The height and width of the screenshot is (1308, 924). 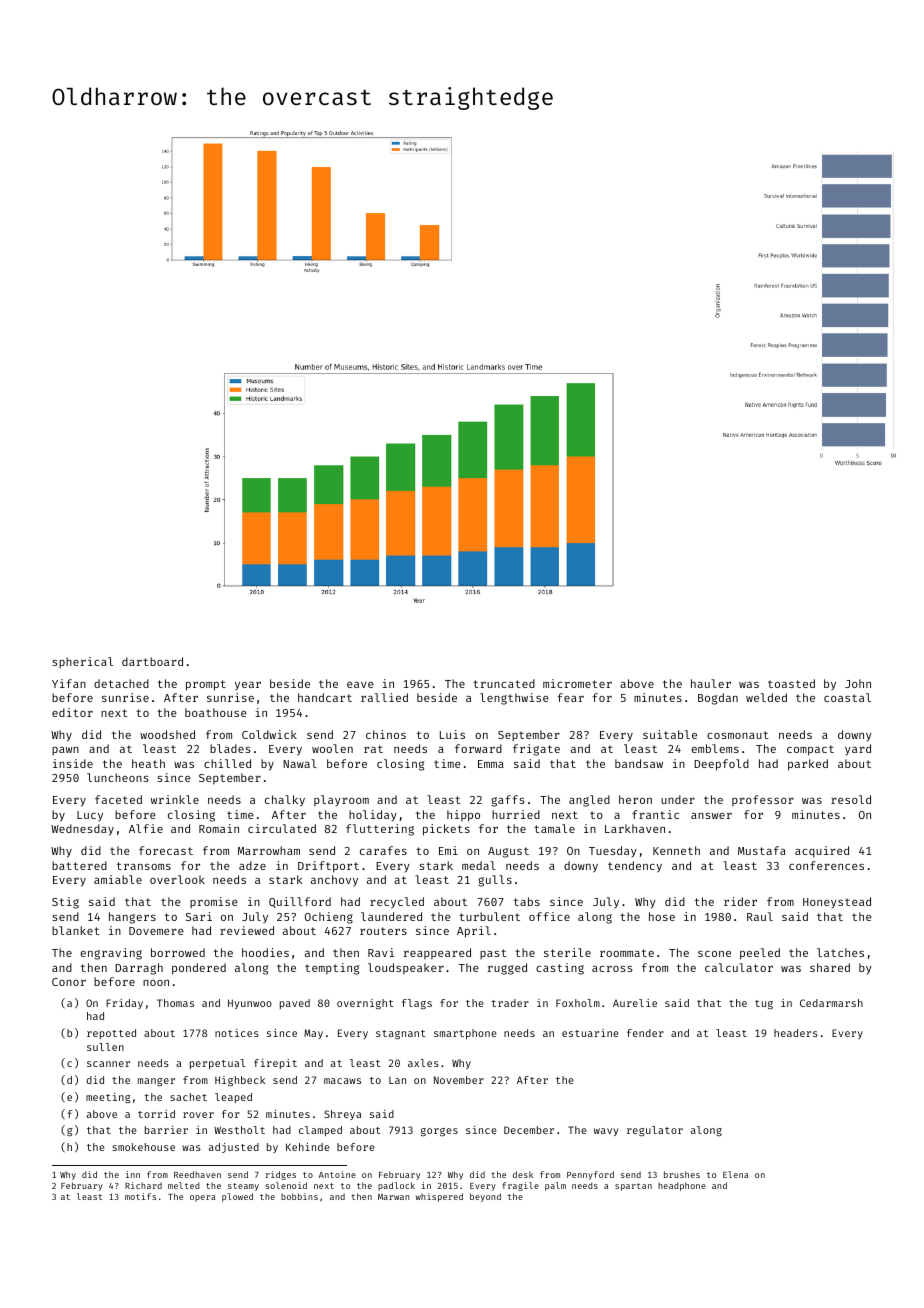 What do you see at coordinates (299, 1196) in the screenshot?
I see `bobbins` at bounding box center [299, 1196].
